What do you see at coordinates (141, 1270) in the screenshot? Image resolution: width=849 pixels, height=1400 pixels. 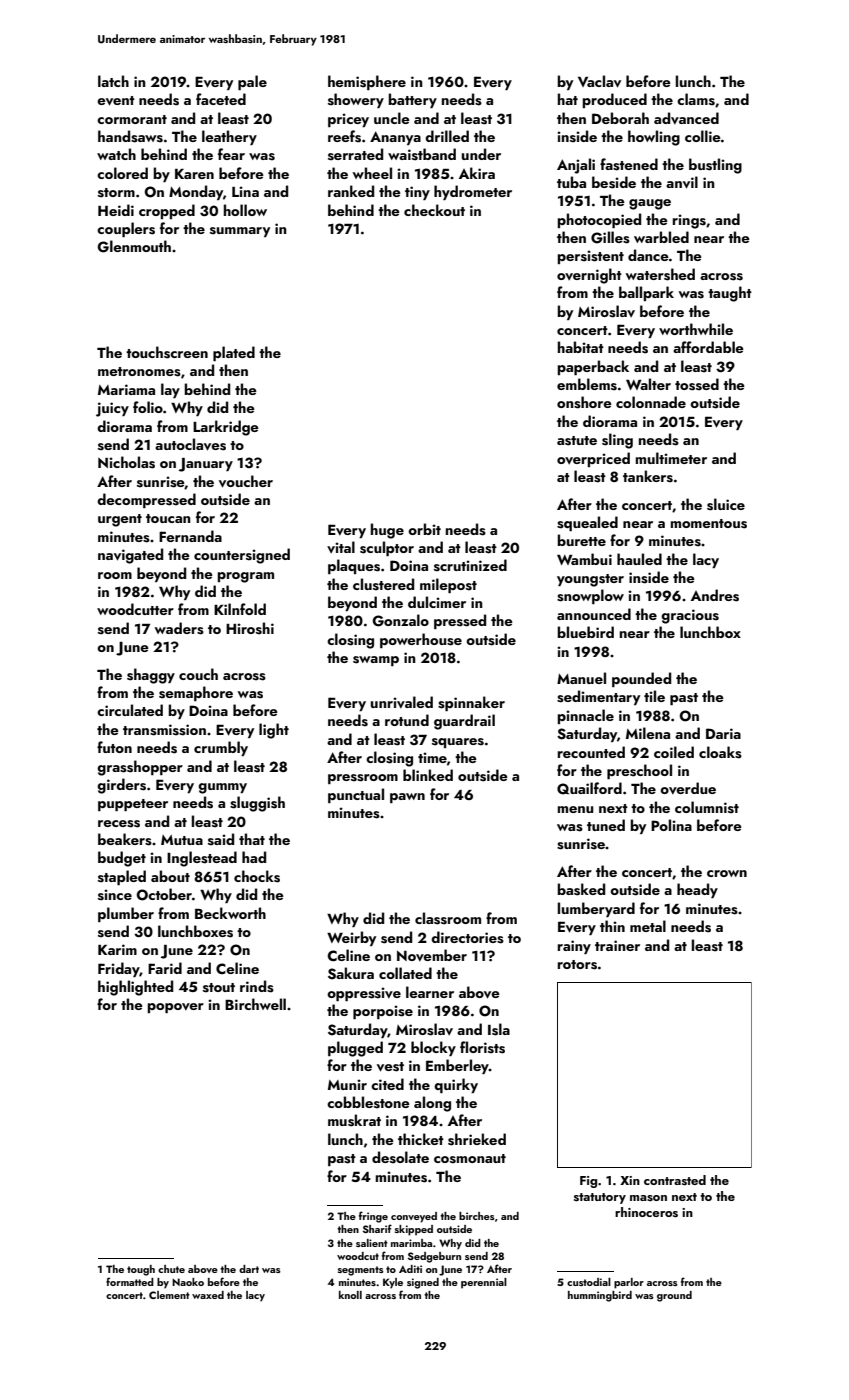 I see `tough` at bounding box center [141, 1270].
